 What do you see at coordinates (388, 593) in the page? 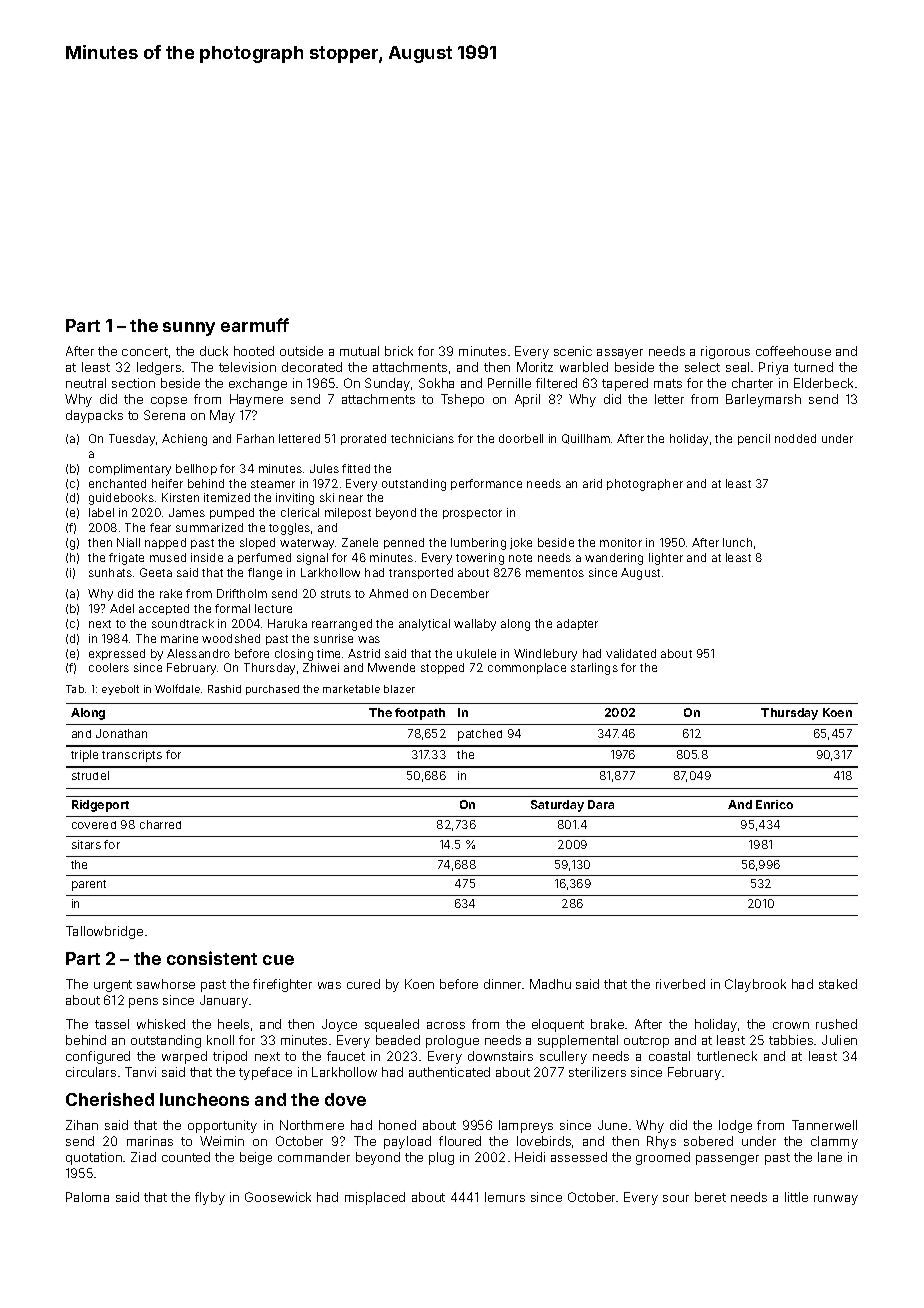
I see `Ahmed` at bounding box center [388, 593].
